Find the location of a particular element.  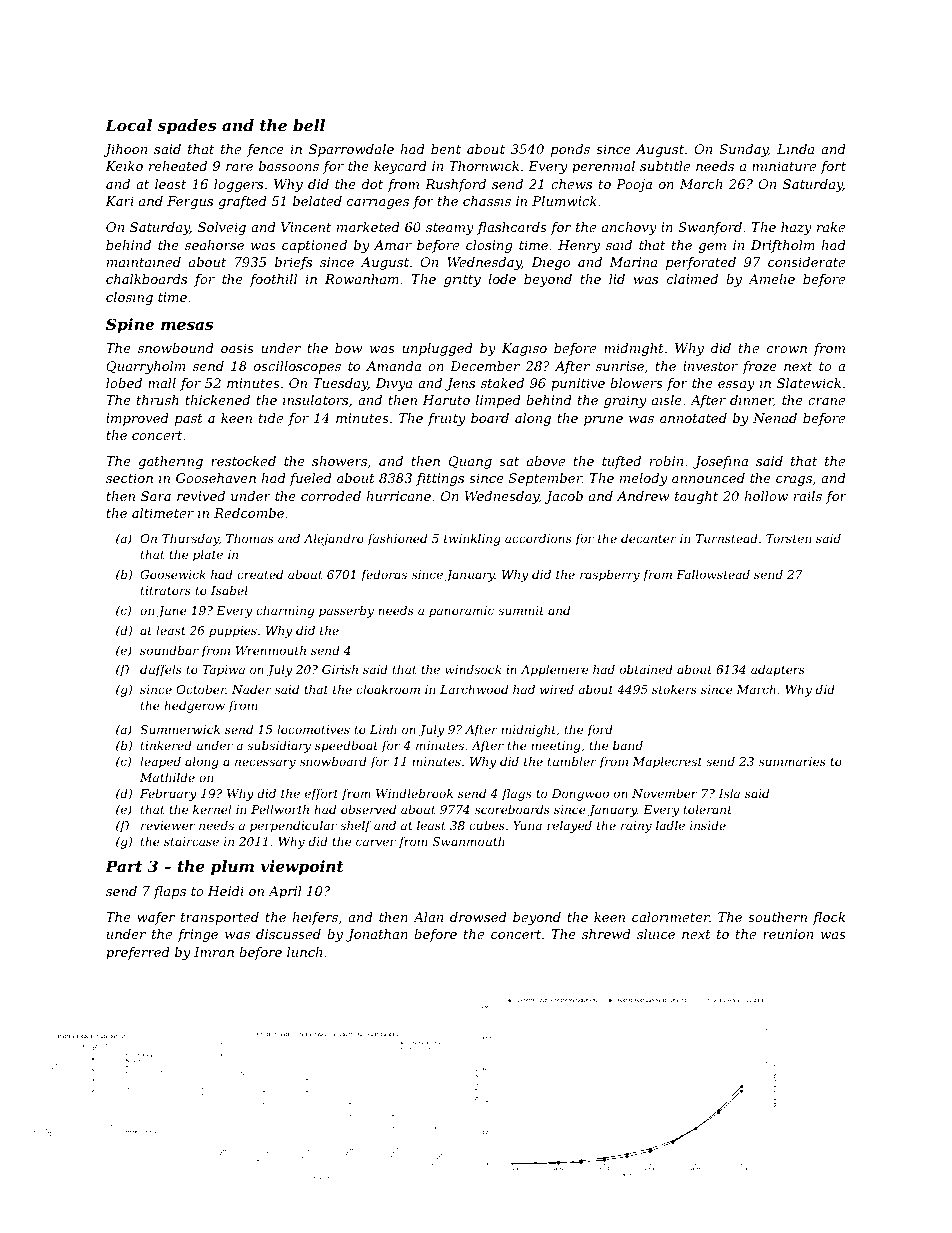

Marina is located at coordinates (633, 262).
